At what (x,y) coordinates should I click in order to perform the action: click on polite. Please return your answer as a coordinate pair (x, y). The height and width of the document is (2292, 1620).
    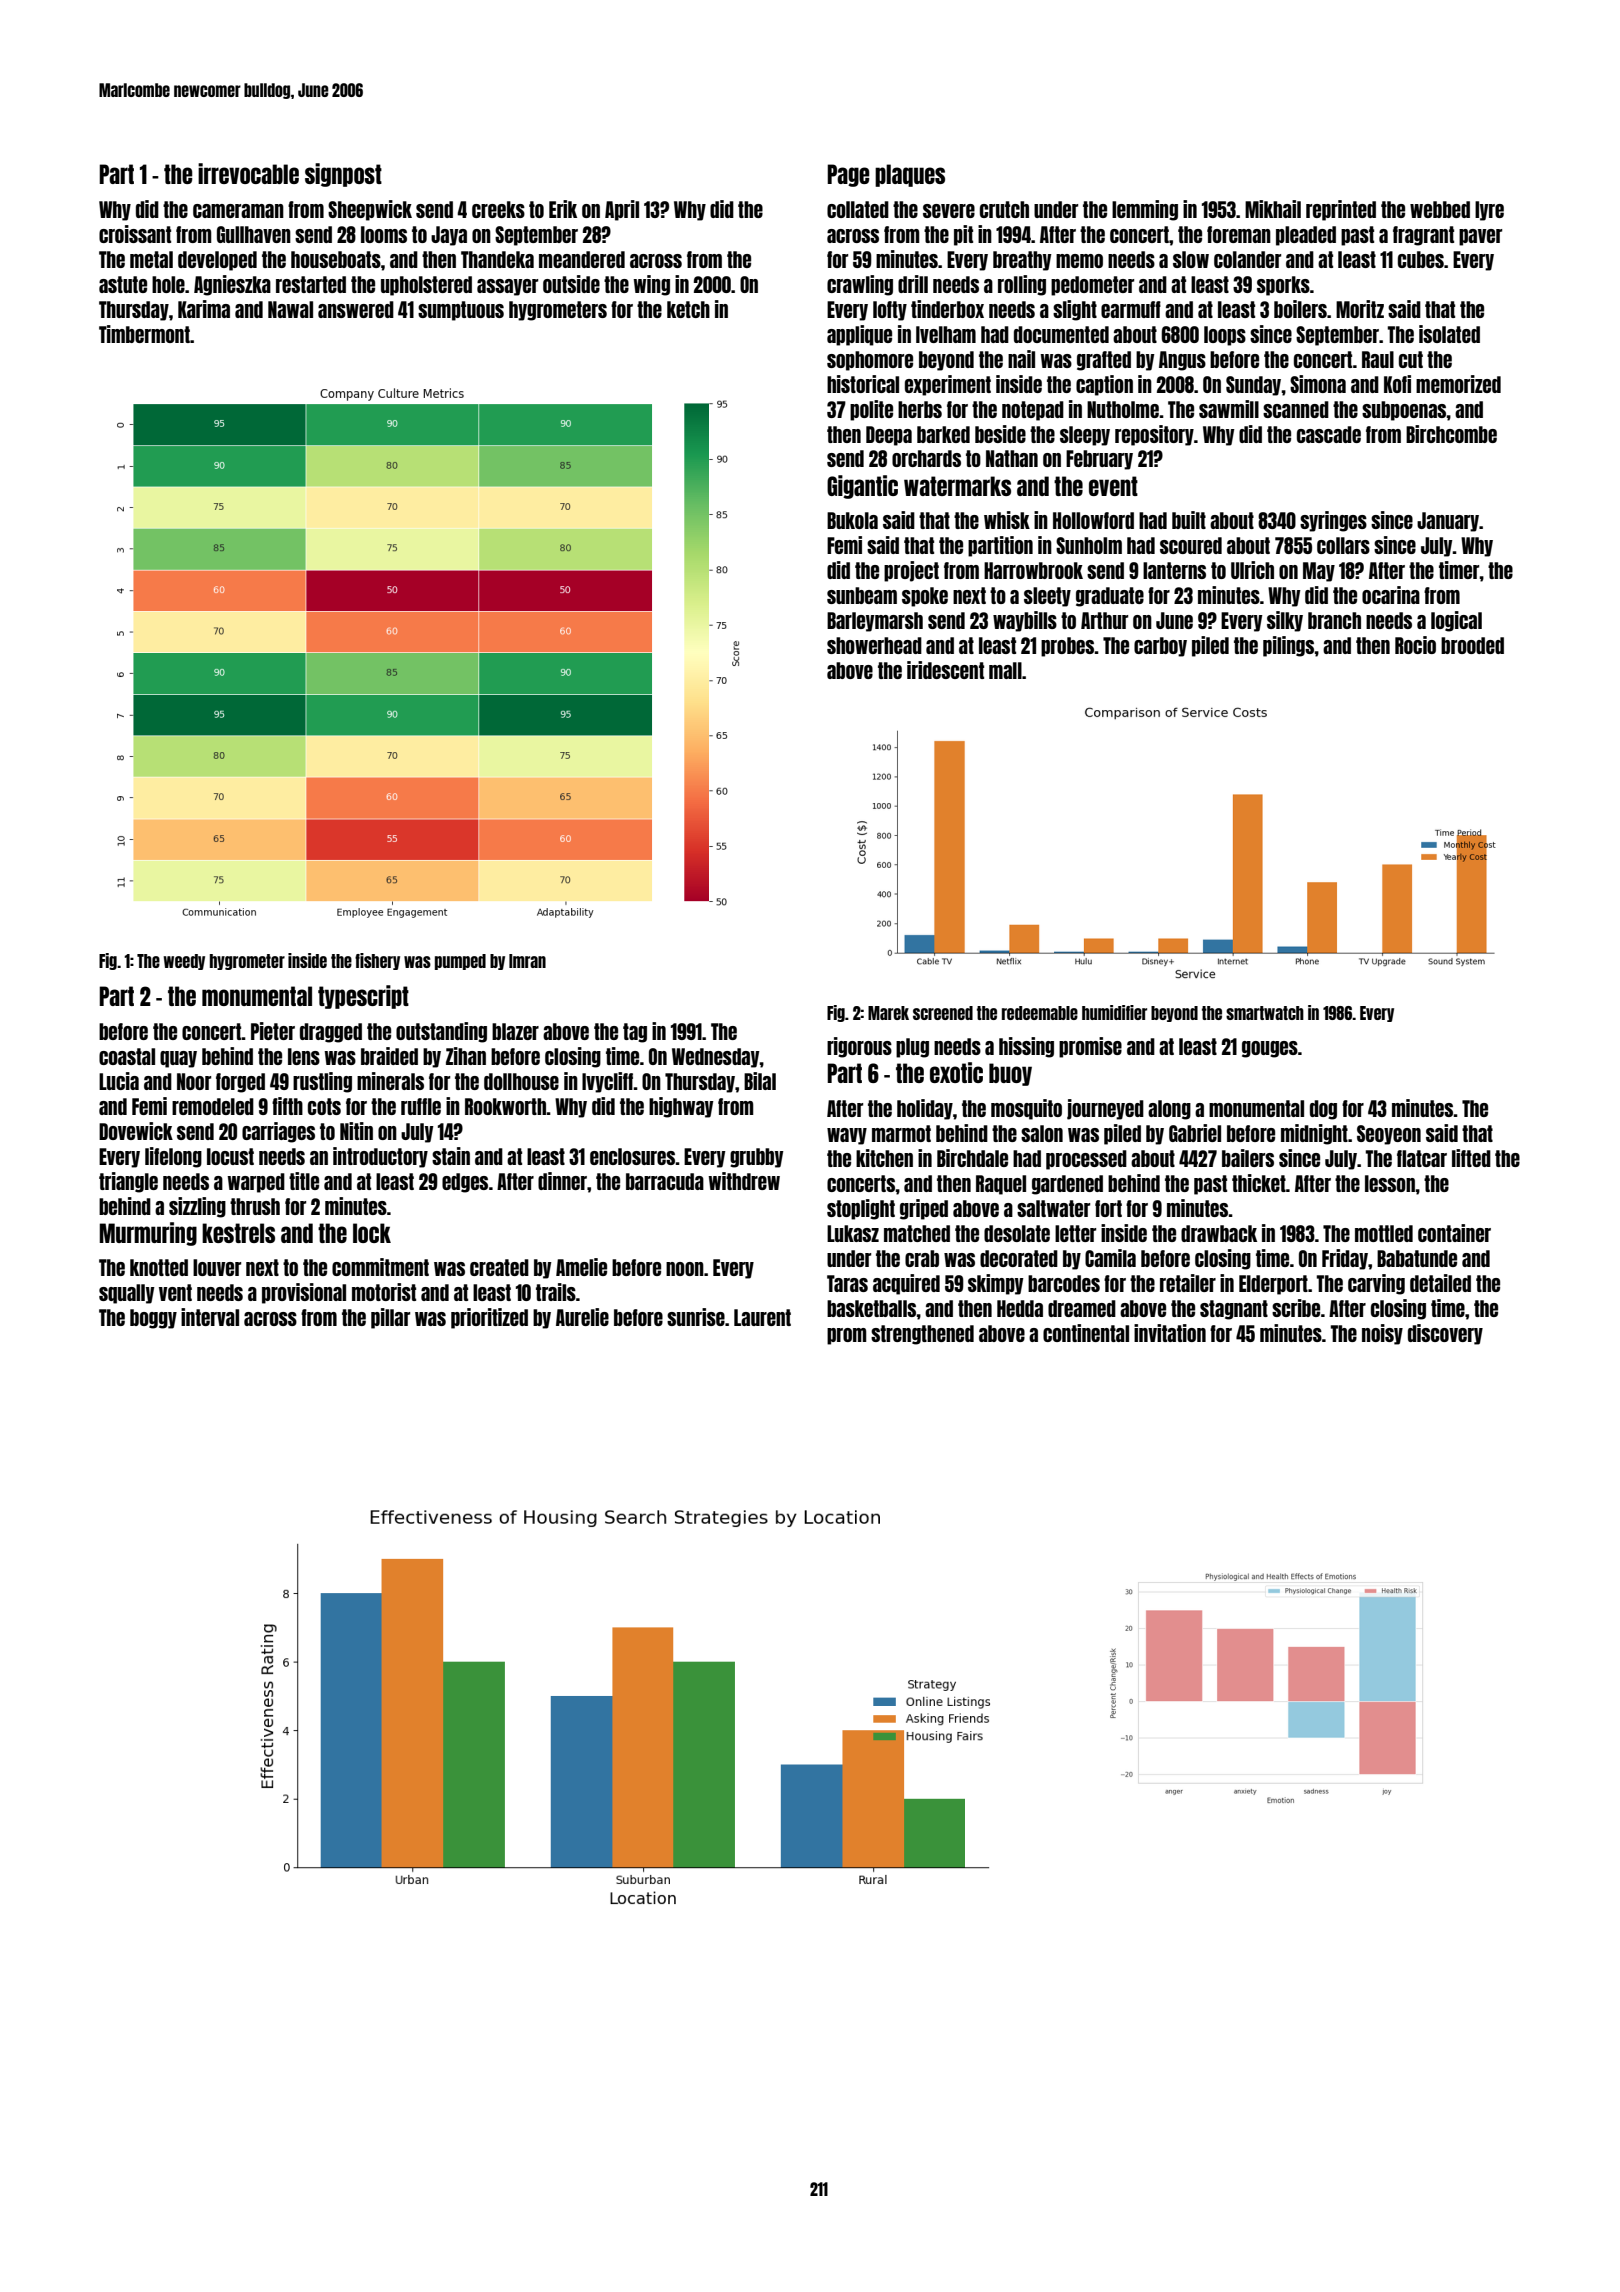
    Looking at the image, I should click on (871, 410).
